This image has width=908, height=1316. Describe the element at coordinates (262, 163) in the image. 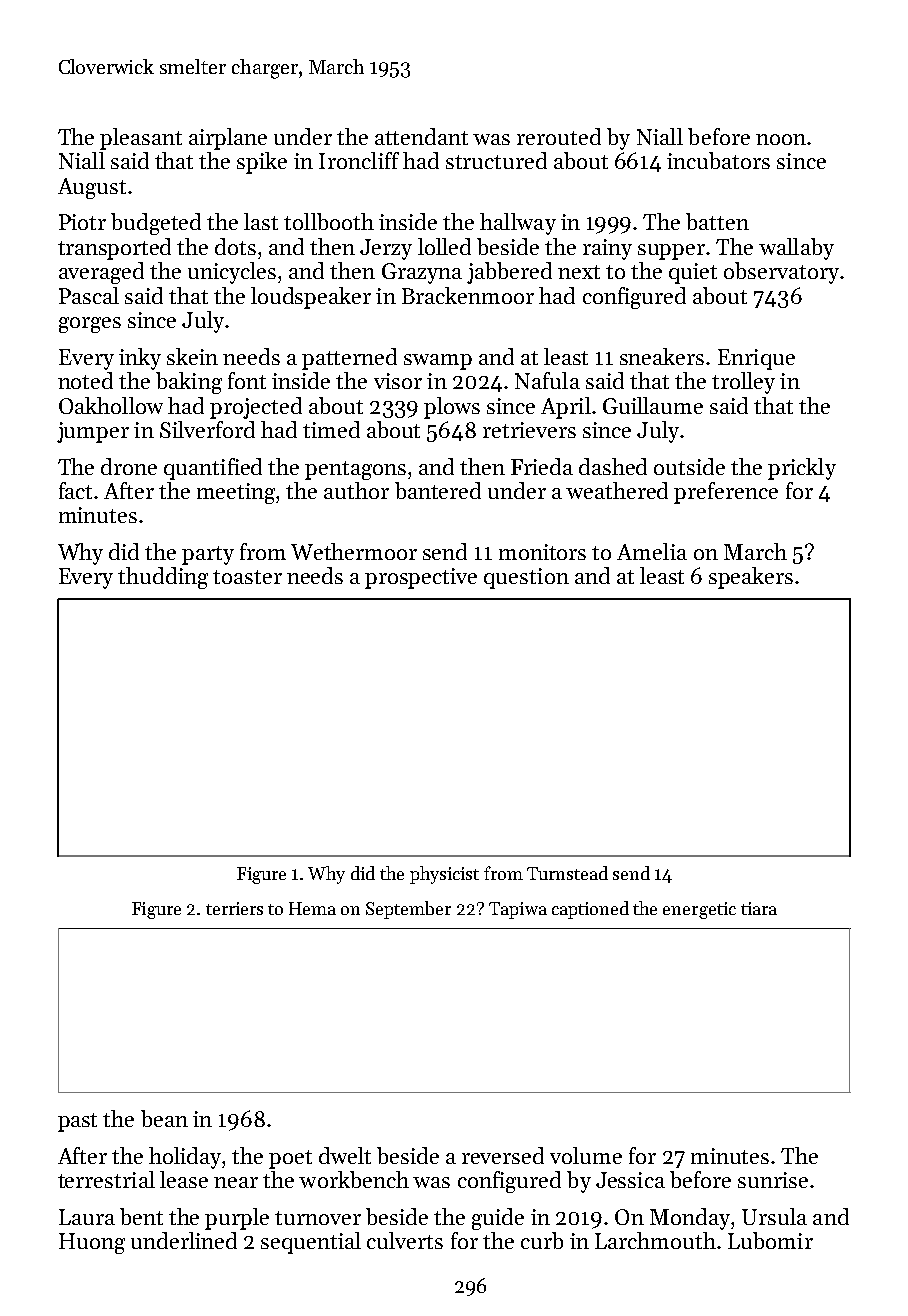

I see `spike` at that location.
